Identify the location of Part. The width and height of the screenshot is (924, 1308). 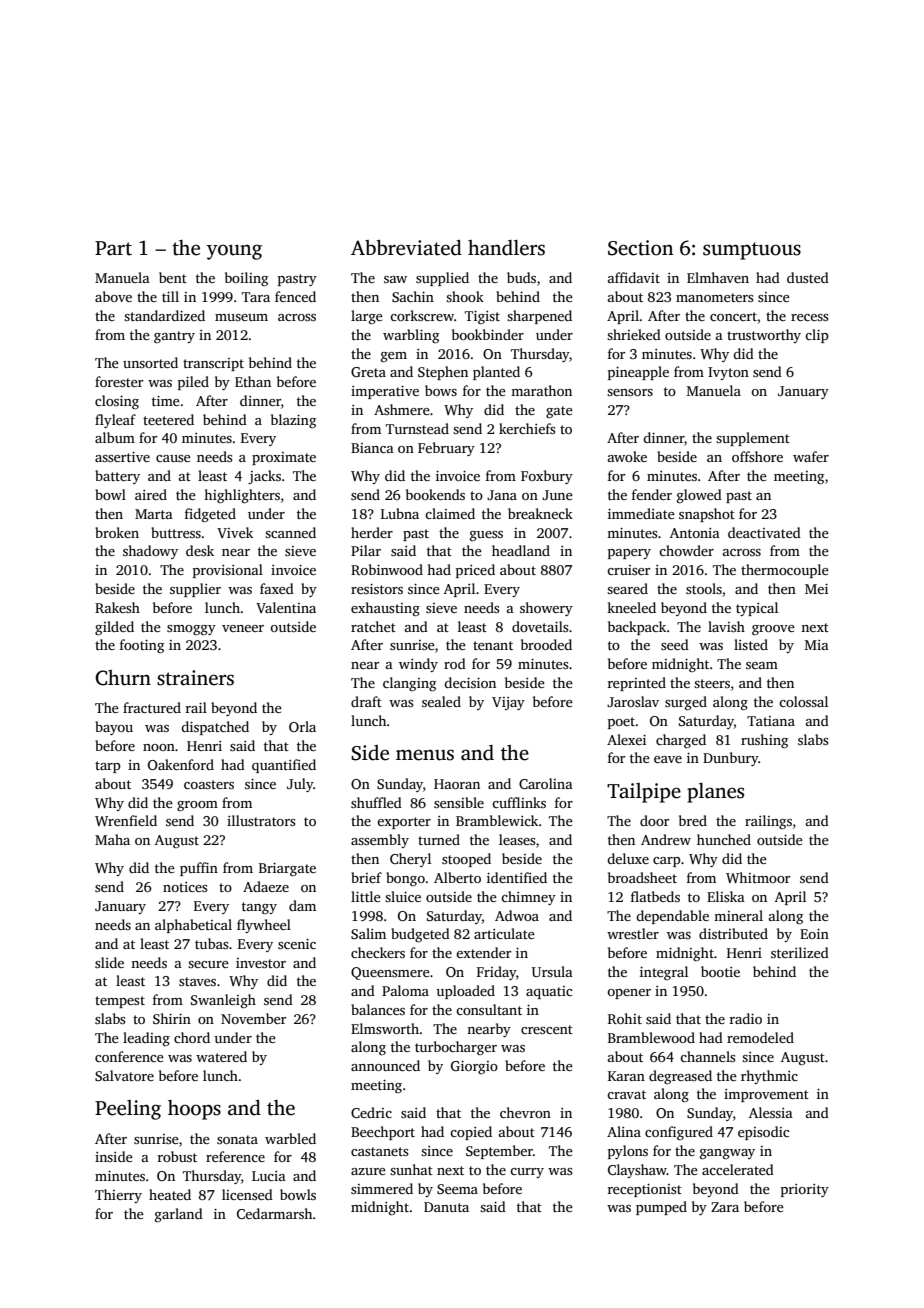
(113, 248).
